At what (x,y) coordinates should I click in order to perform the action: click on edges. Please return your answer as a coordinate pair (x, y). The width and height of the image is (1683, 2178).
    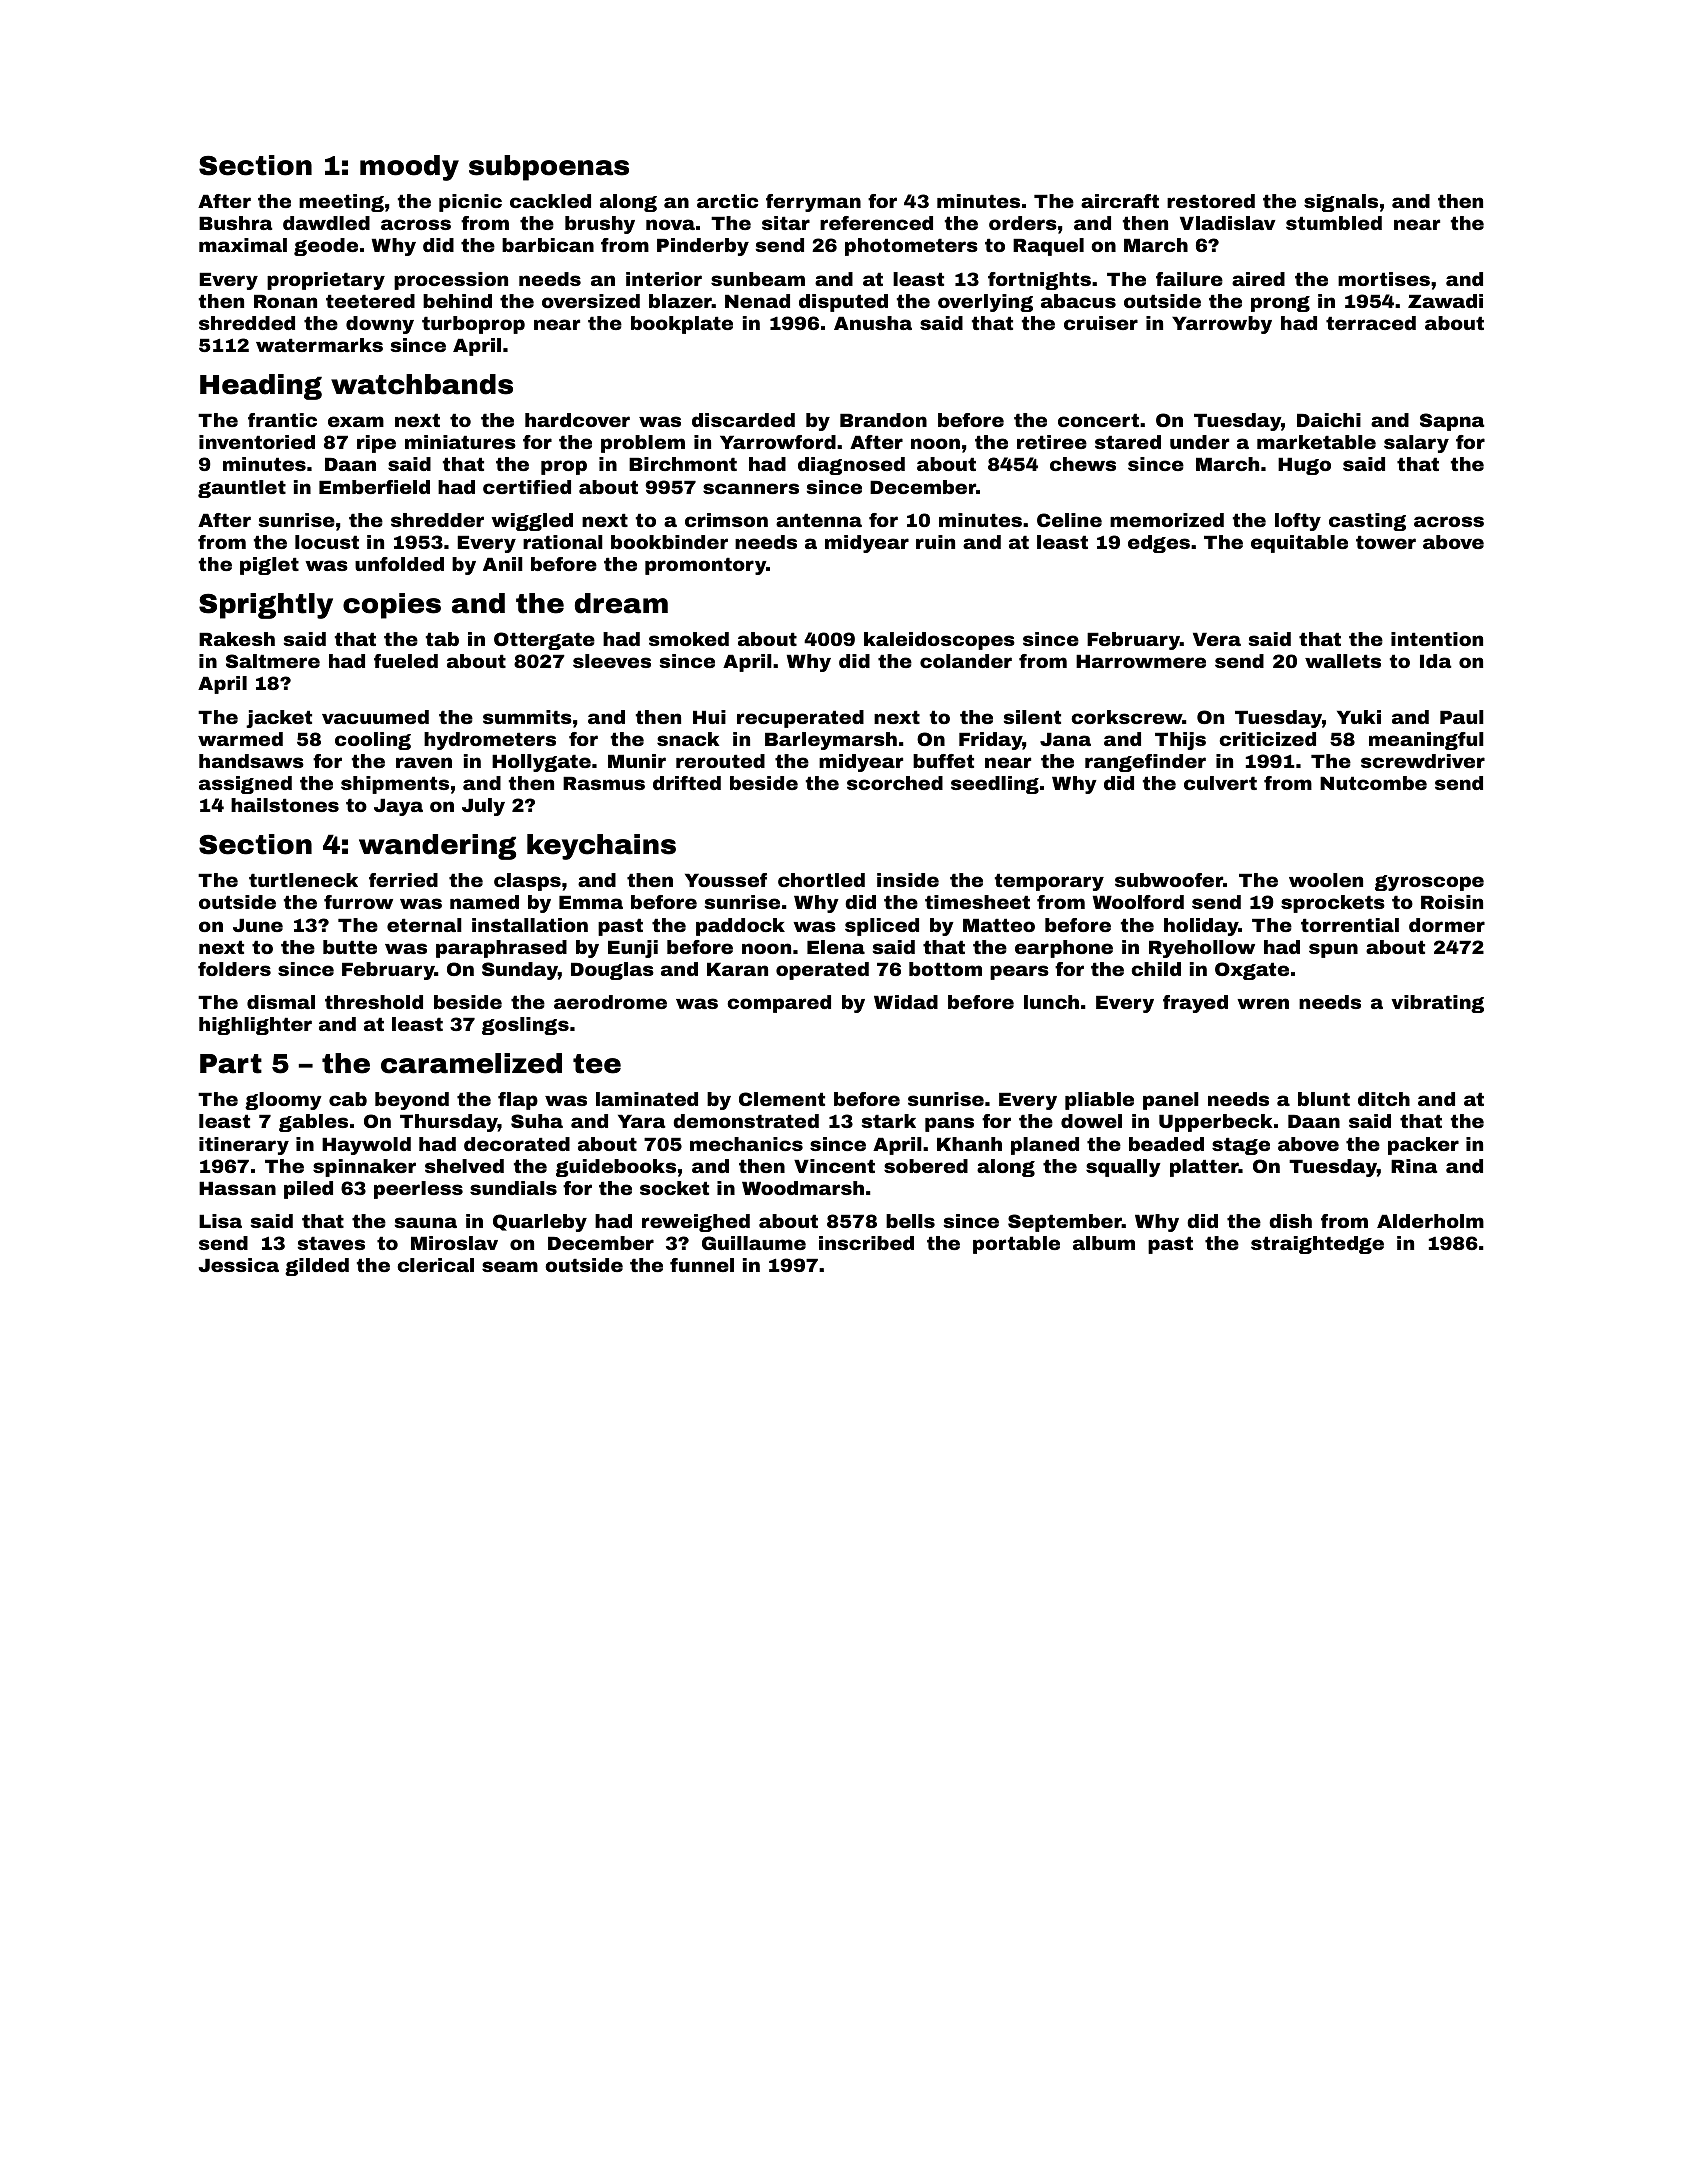
    Looking at the image, I should click on (1159, 544).
